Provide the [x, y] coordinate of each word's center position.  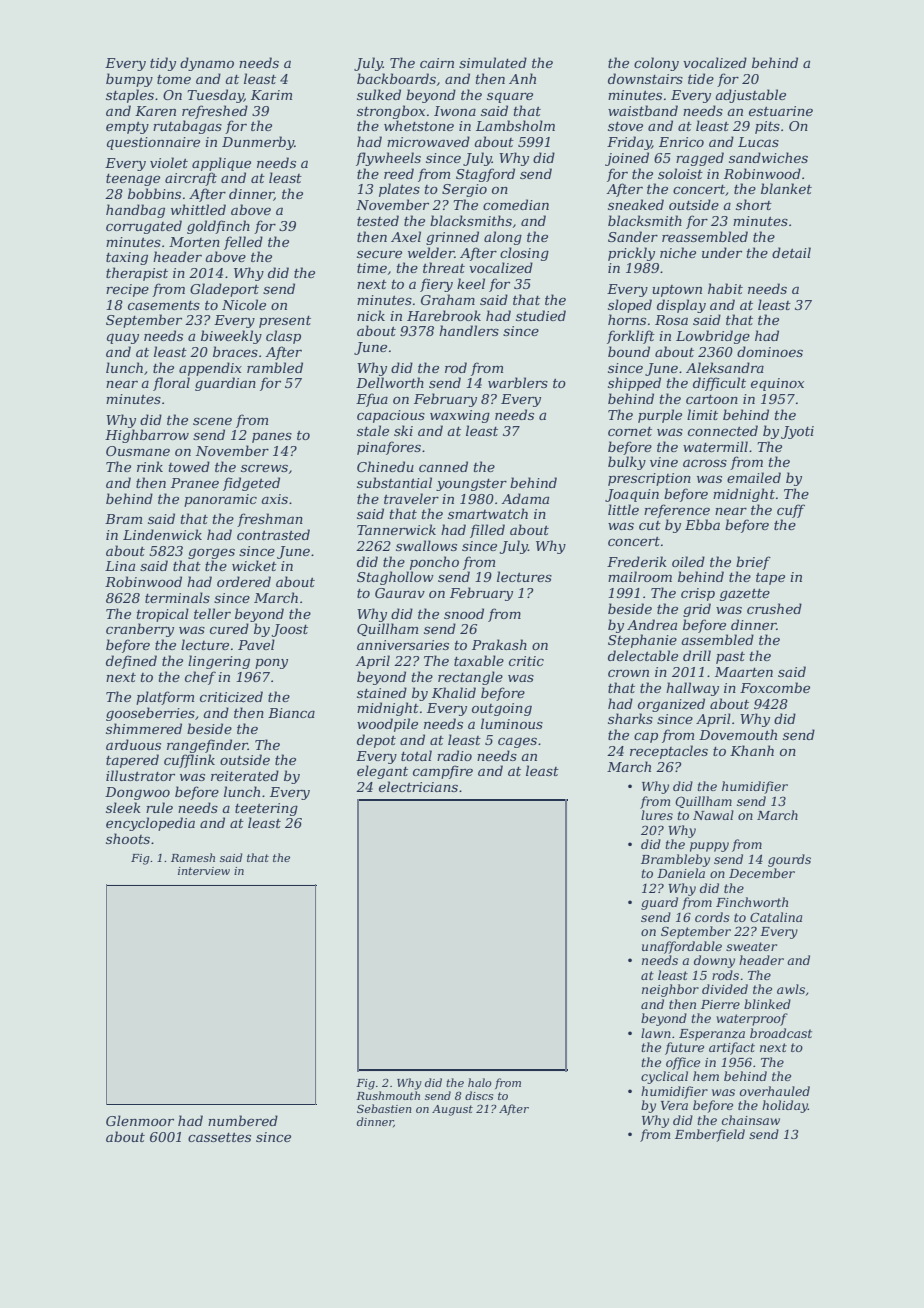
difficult [719, 384]
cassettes [219, 1137]
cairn [437, 63]
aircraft [191, 179]
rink [150, 466]
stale [373, 430]
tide [701, 78]
